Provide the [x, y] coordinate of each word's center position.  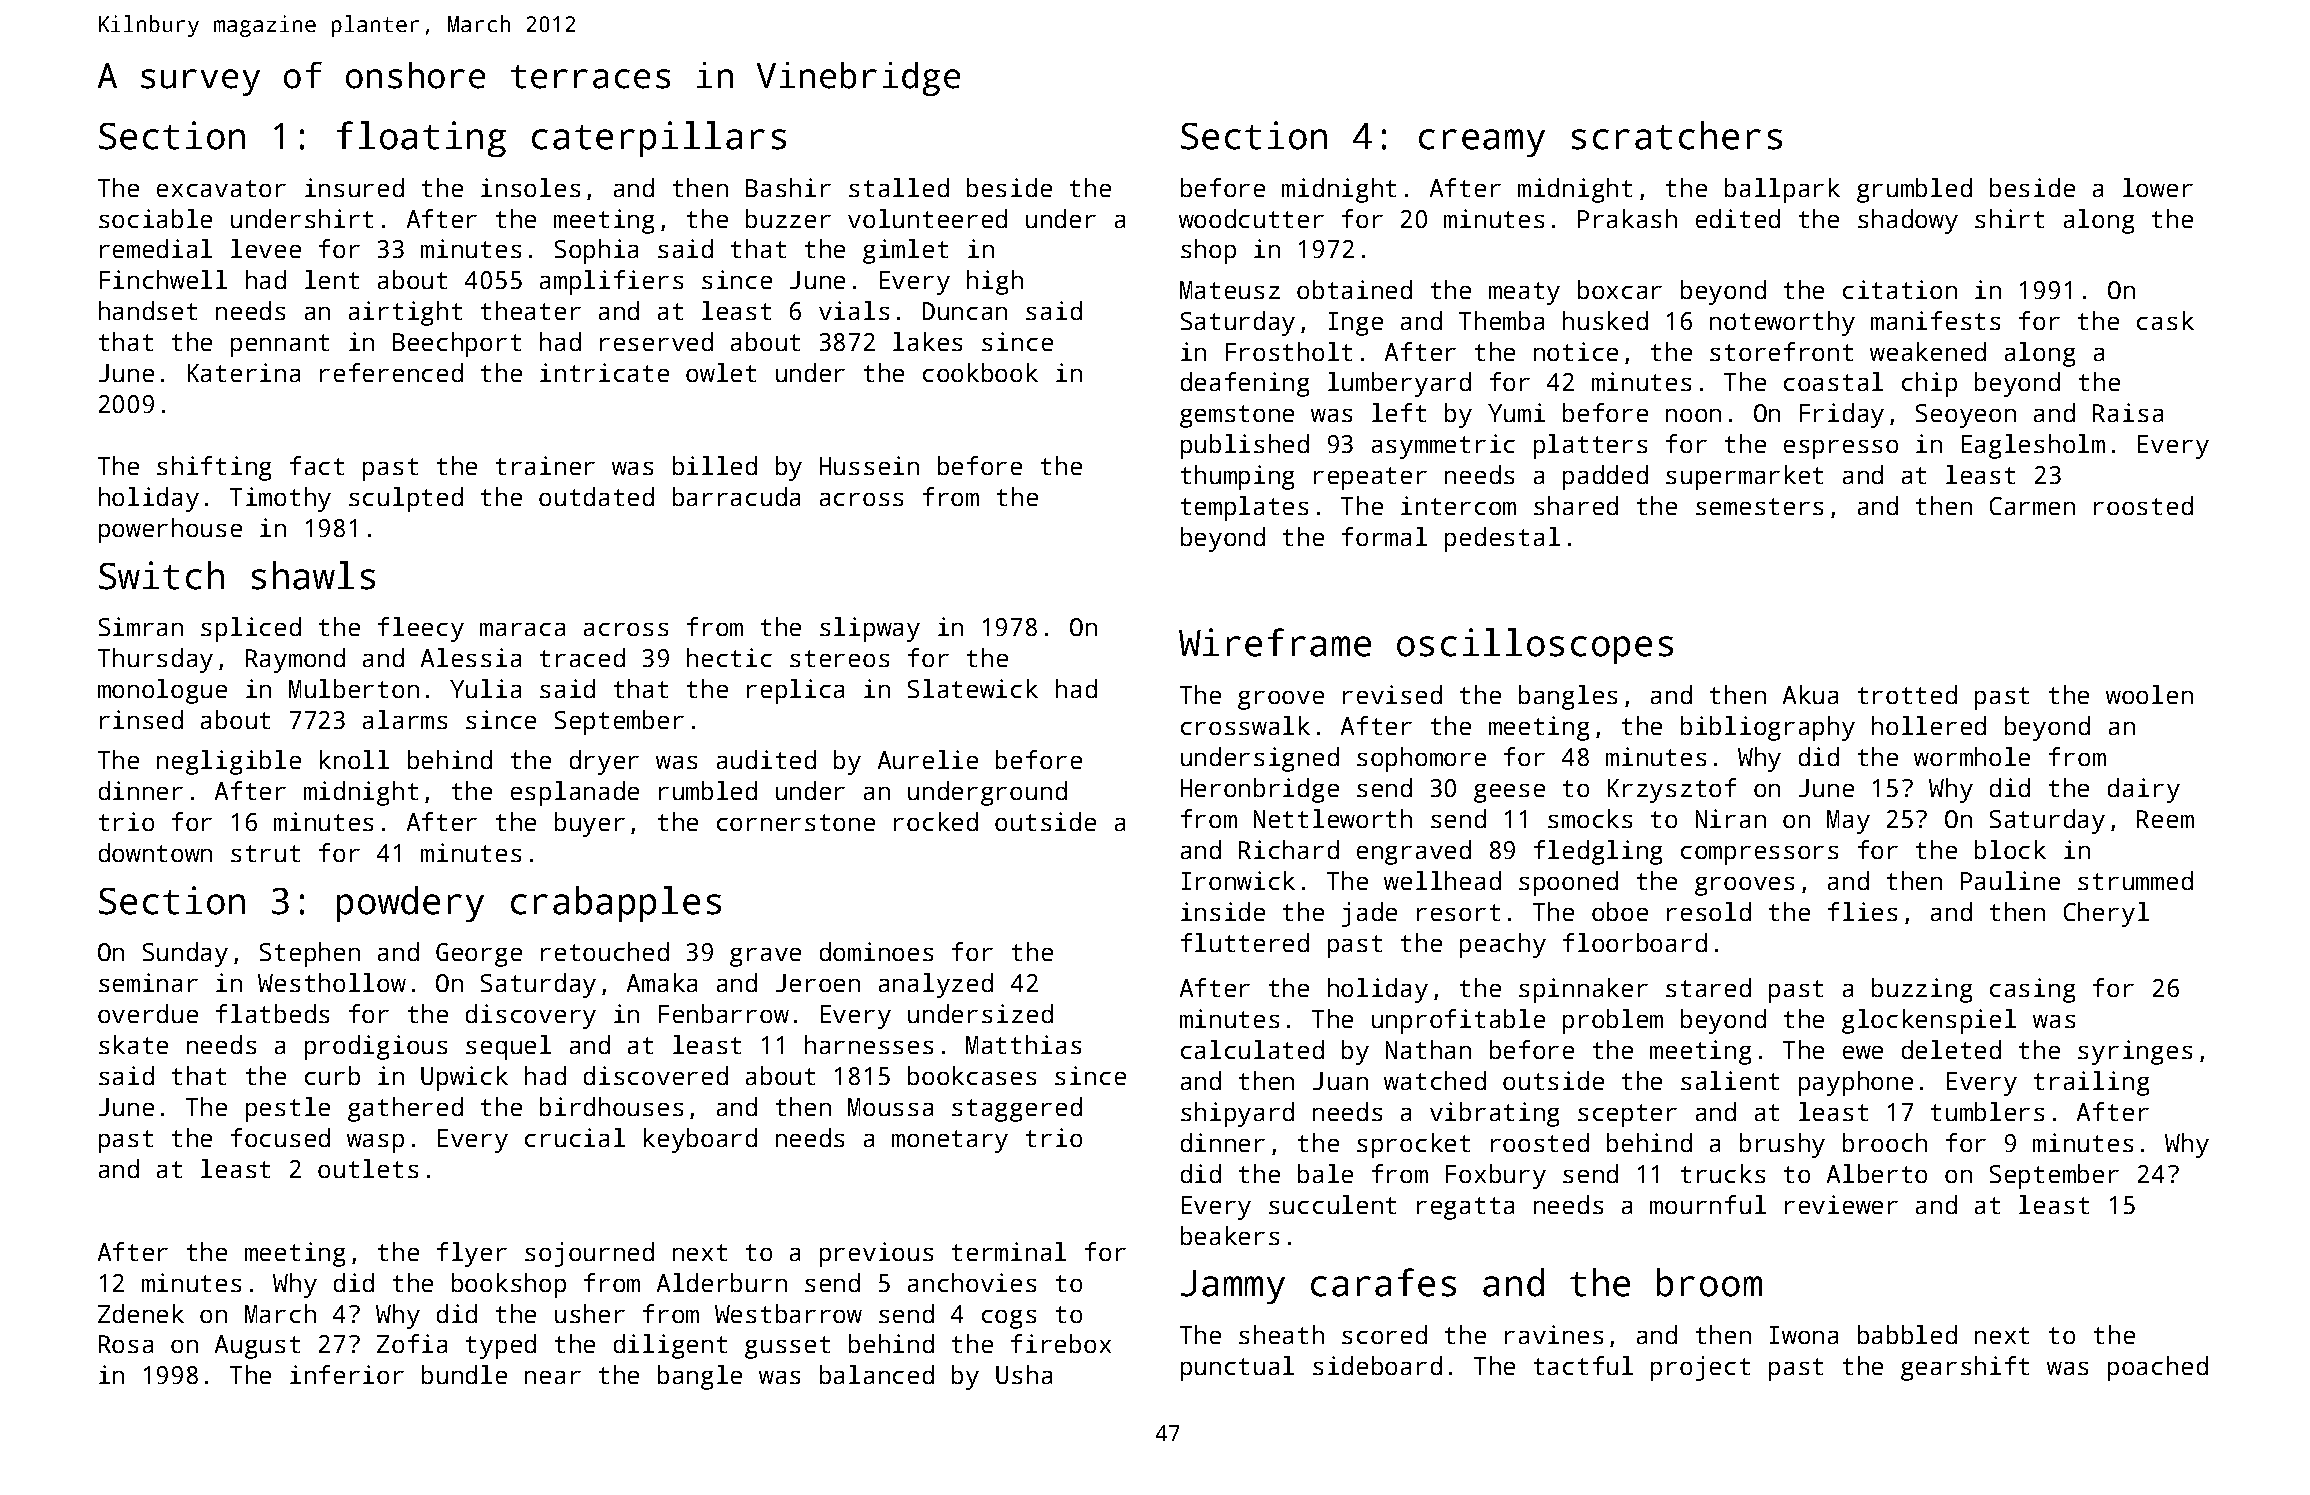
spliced [251, 629]
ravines [1554, 1334]
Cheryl [2106, 914]
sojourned [589, 1254]
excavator [221, 188]
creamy [1482, 143]
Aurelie [928, 759]
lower [2158, 187]
